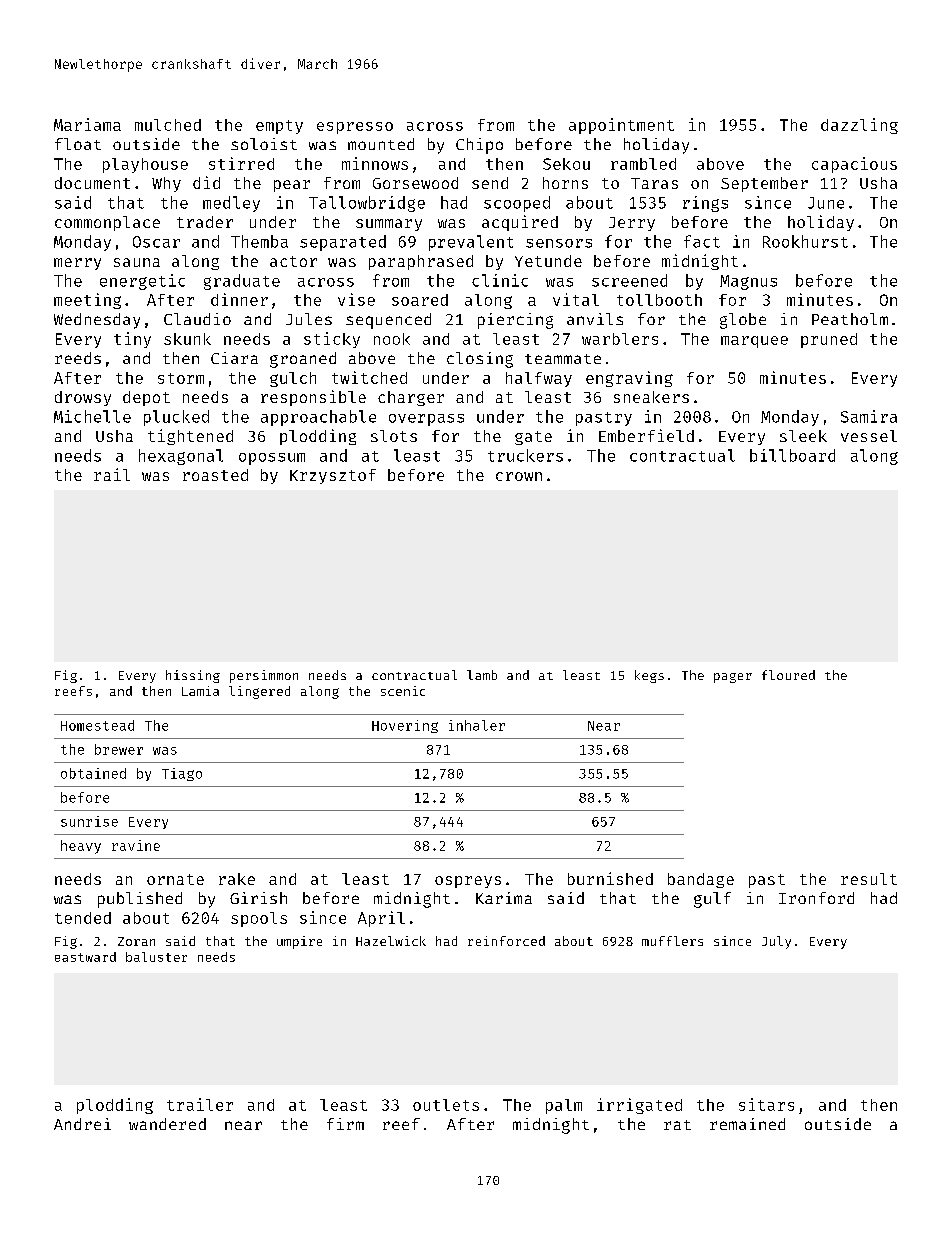  I want to click on sitars, so click(766, 1104).
